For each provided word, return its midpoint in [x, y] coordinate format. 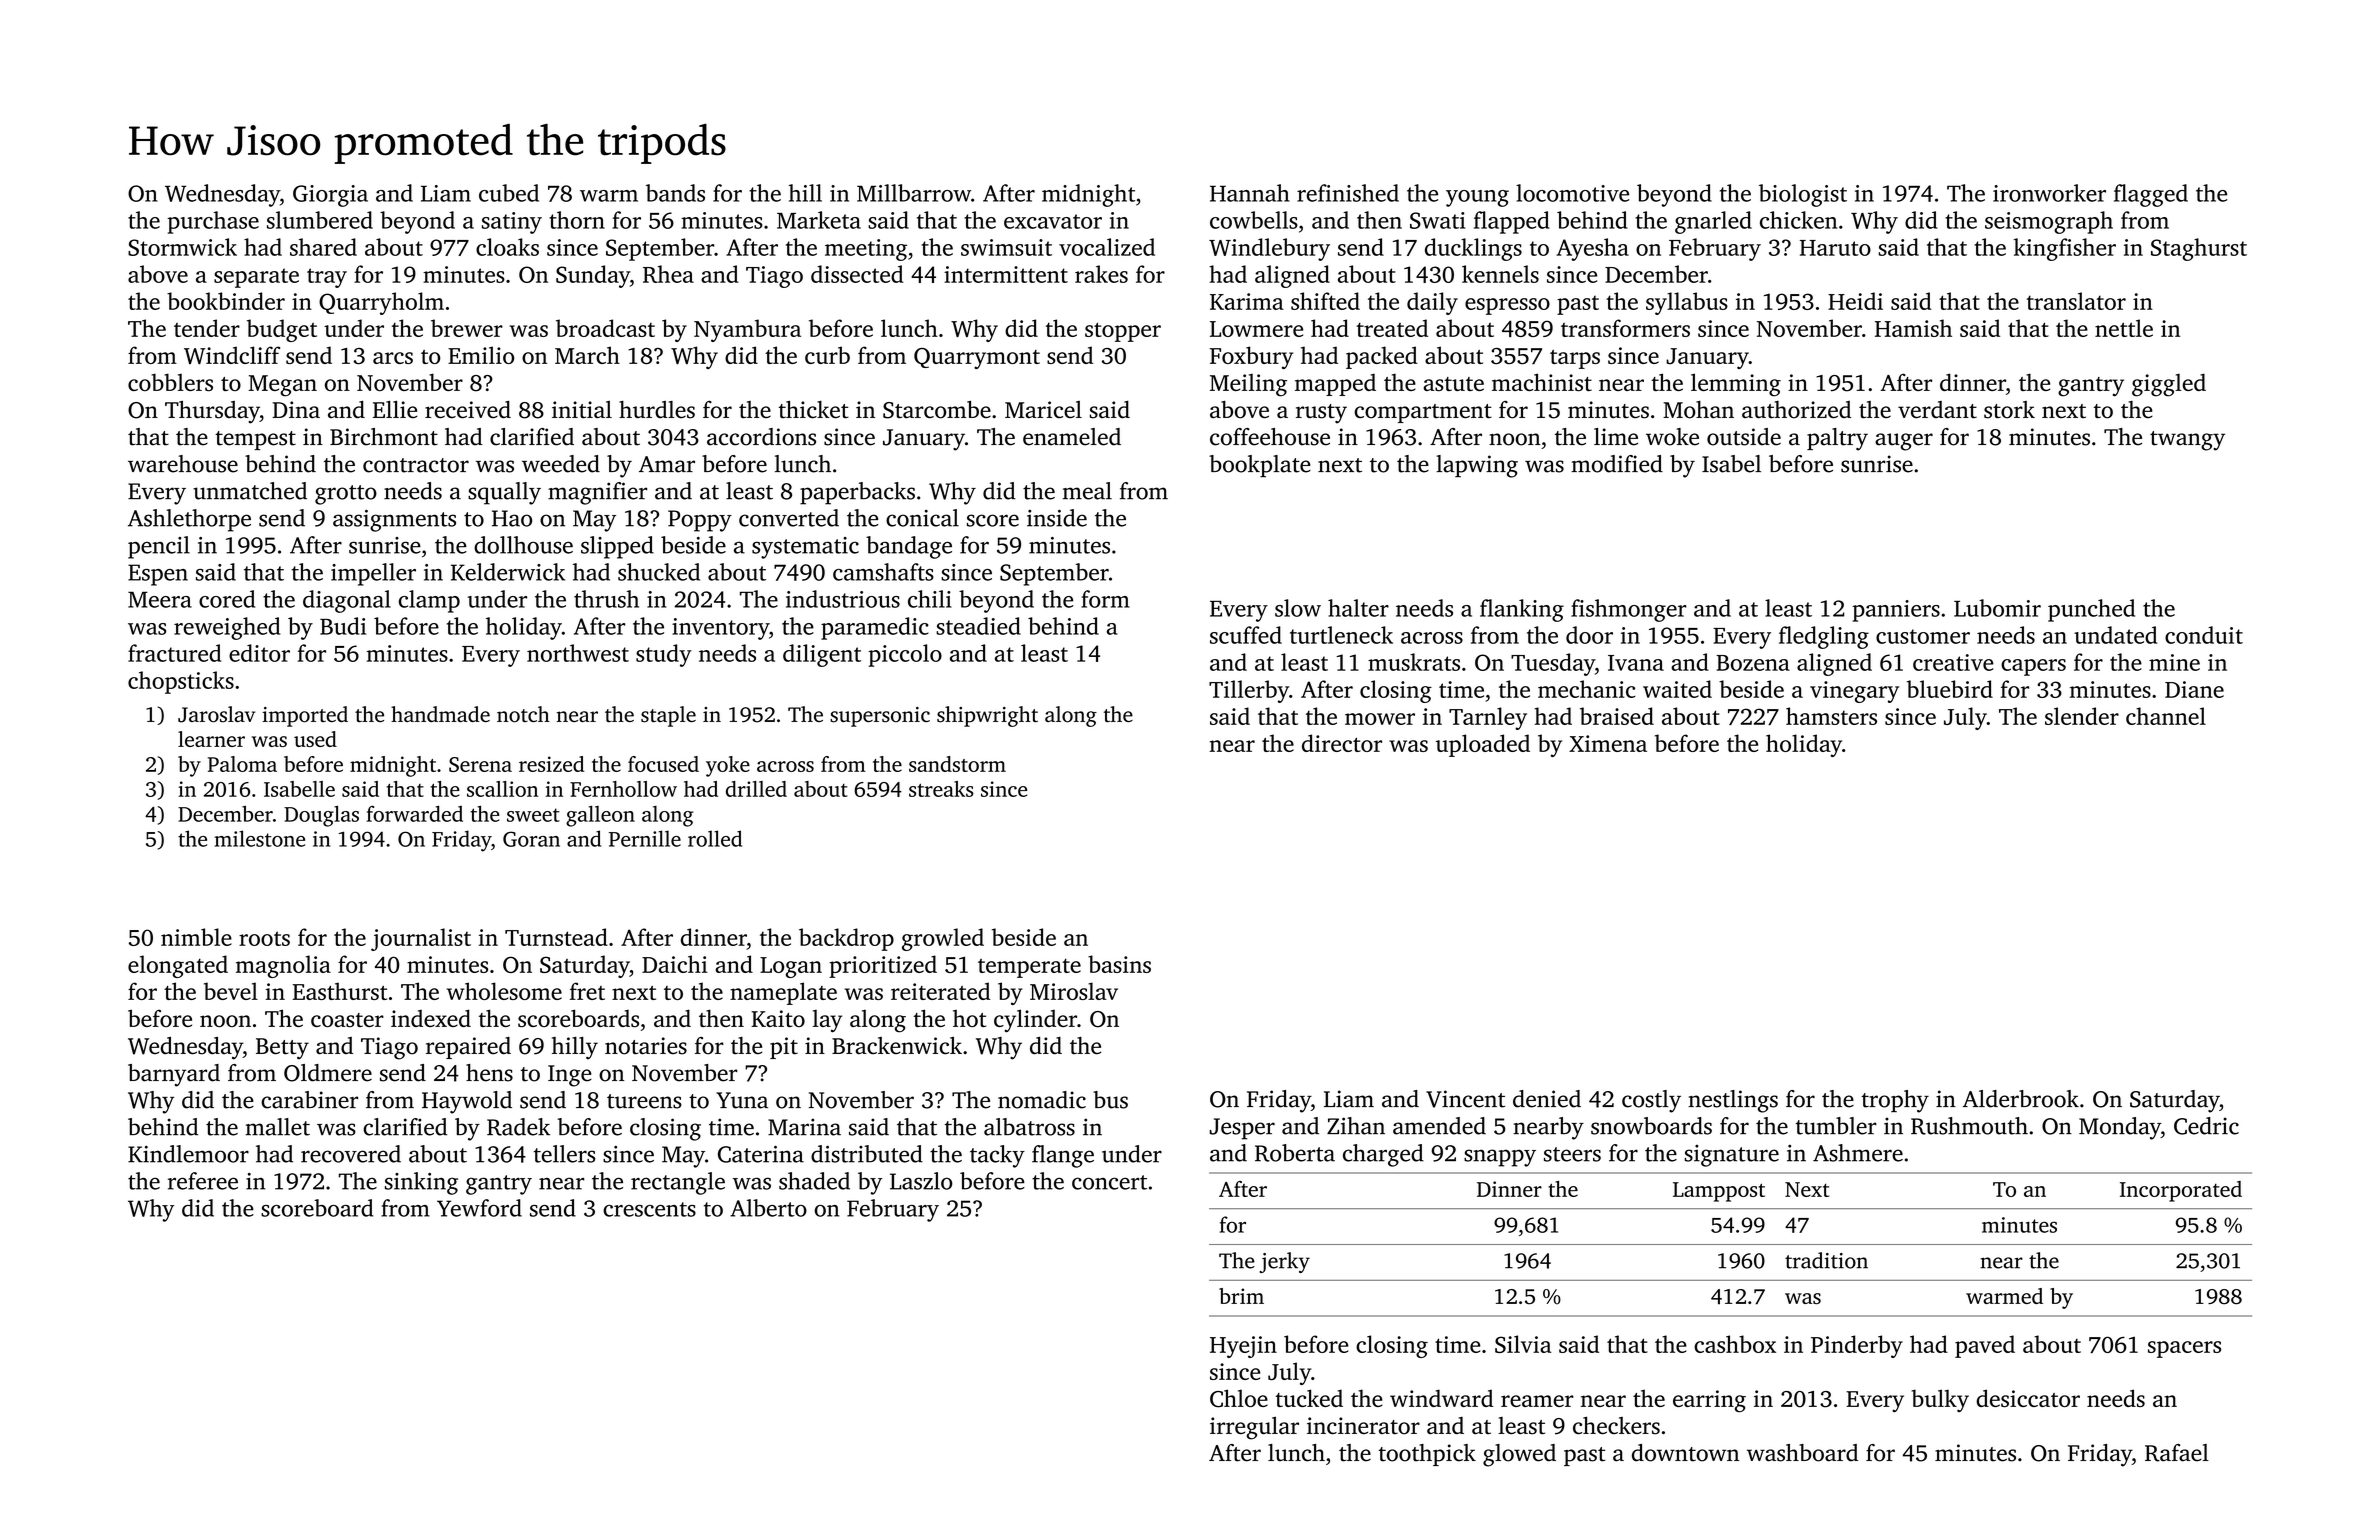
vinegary [1854, 692]
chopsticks [181, 682]
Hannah [1250, 193]
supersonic [880, 717]
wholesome [504, 991]
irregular [1254, 1428]
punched [2091, 610]
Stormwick [182, 247]
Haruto [1835, 248]
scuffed [1246, 635]
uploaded [1483, 745]
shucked [659, 572]
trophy [1895, 1101]
